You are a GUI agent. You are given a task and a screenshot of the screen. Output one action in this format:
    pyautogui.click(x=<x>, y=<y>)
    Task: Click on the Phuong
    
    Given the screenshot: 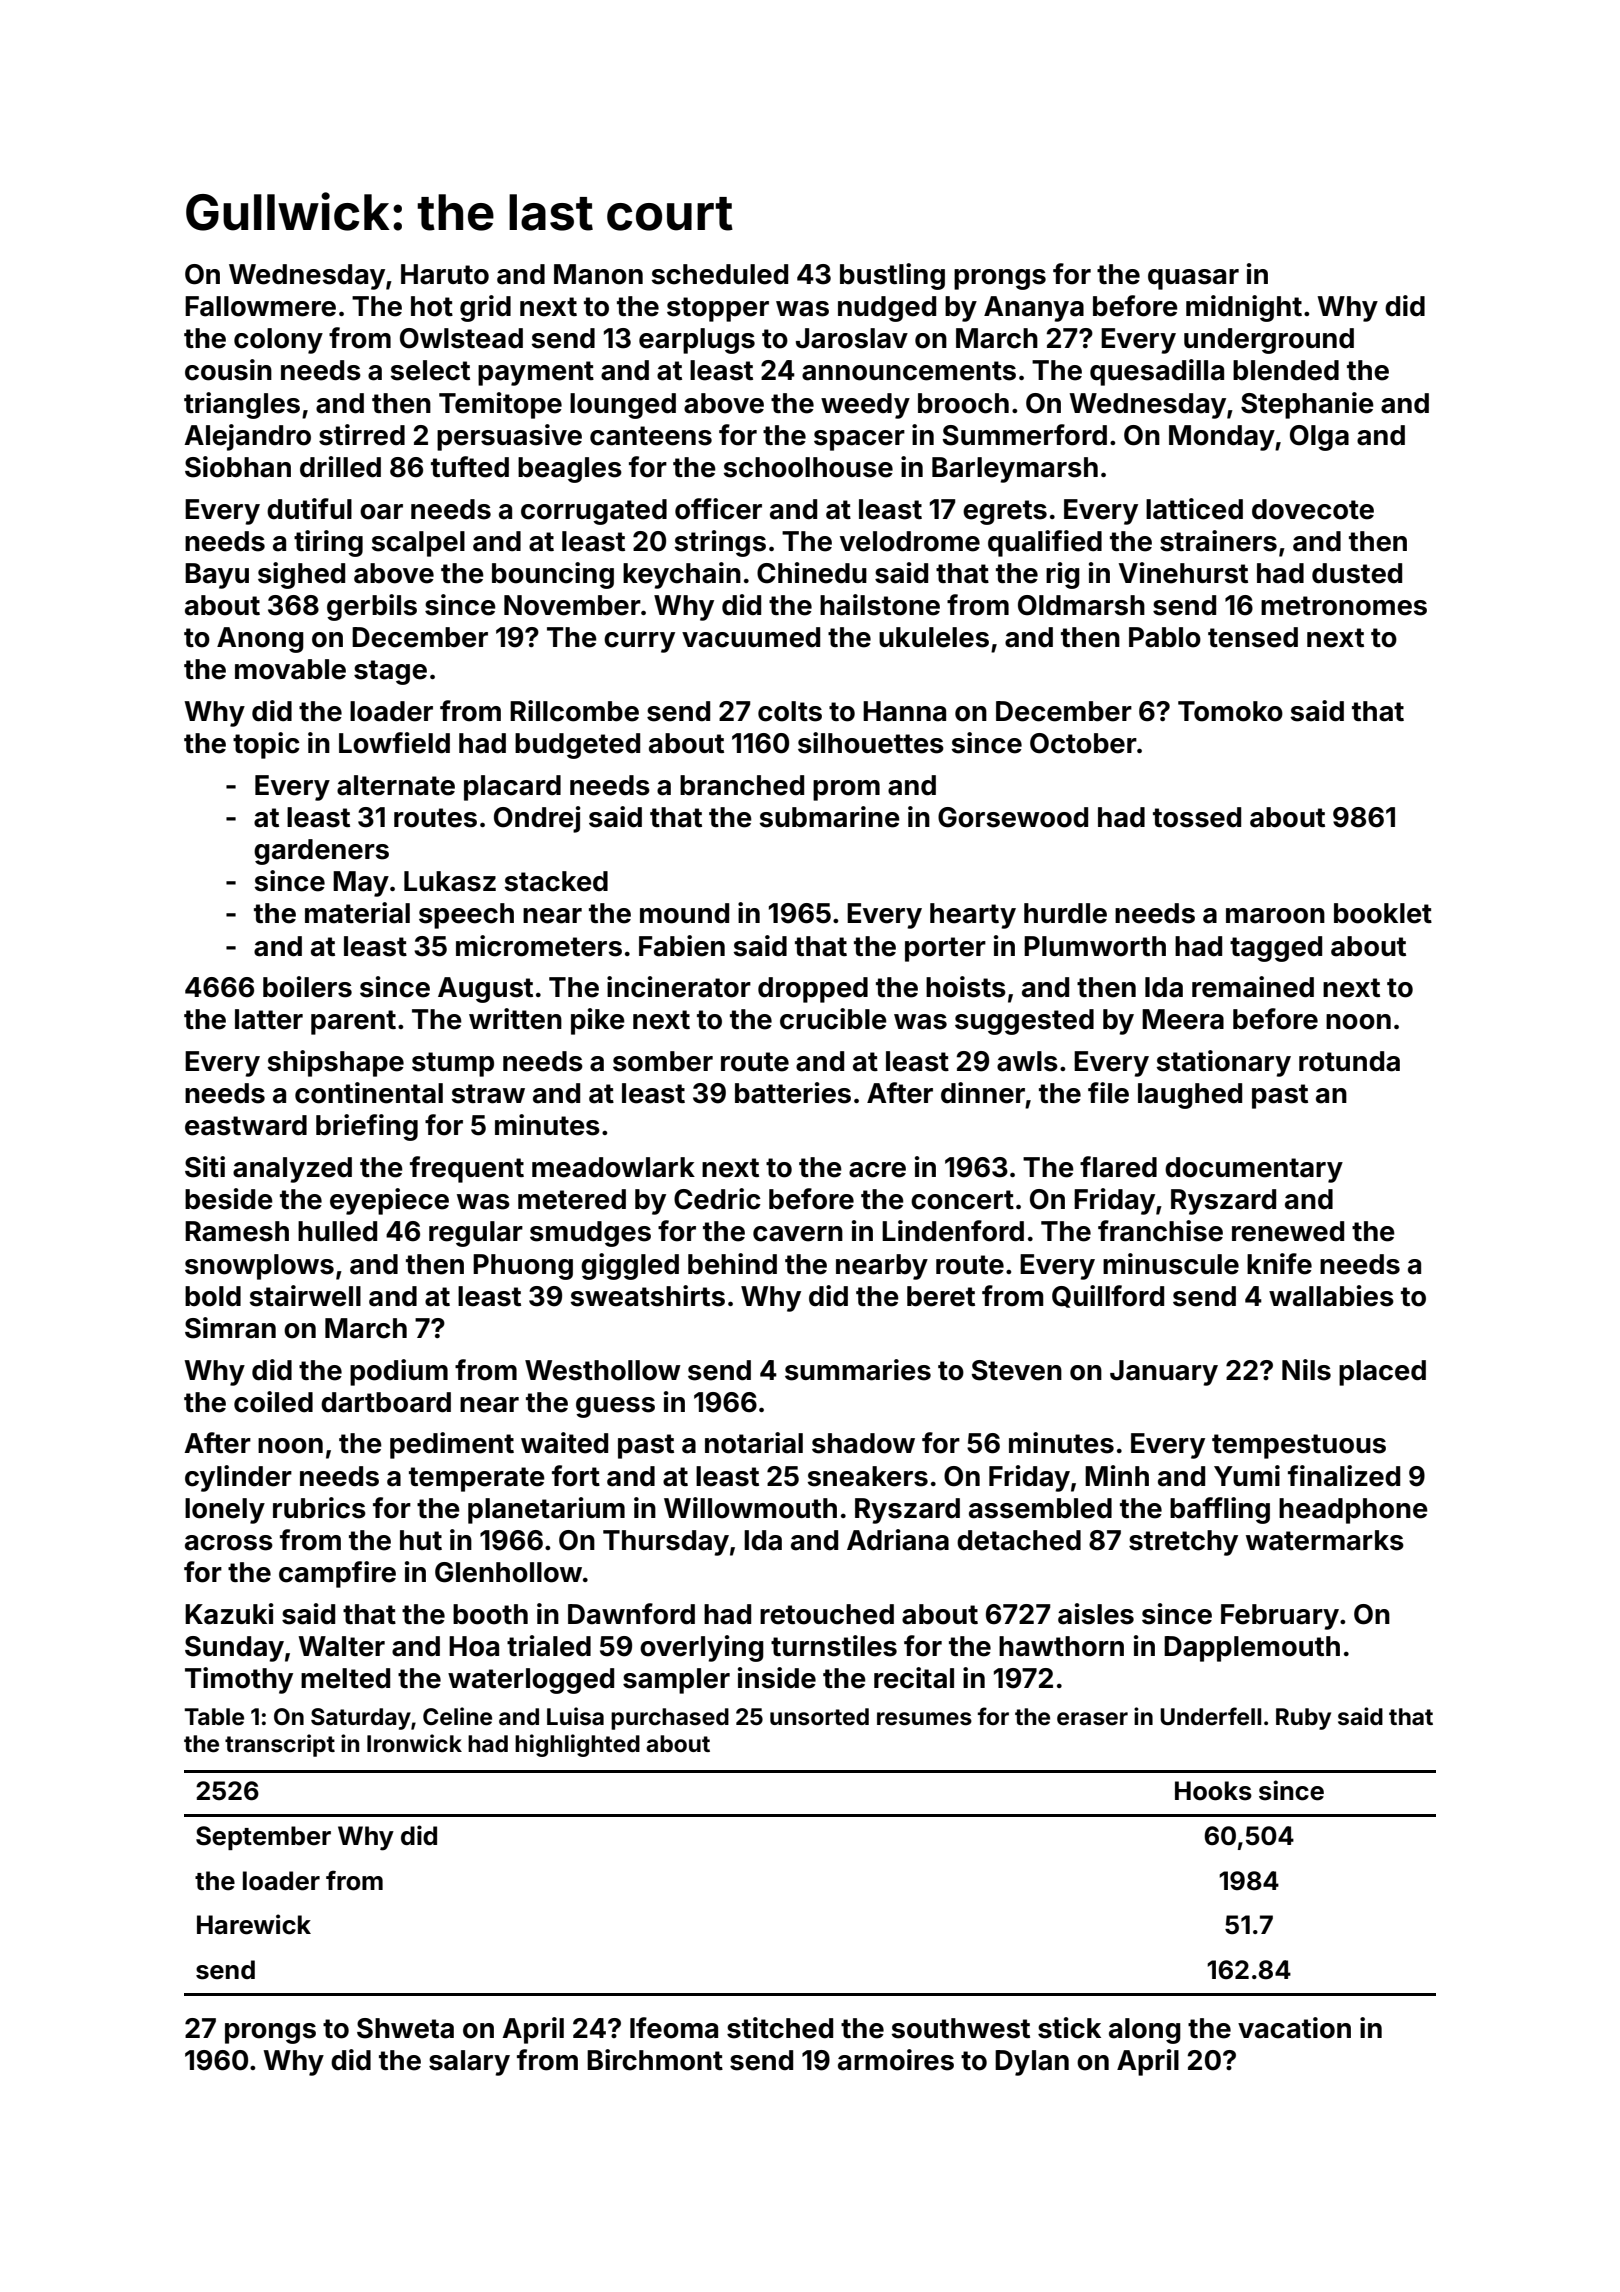 What is the action you would take?
    pyautogui.click(x=523, y=1267)
